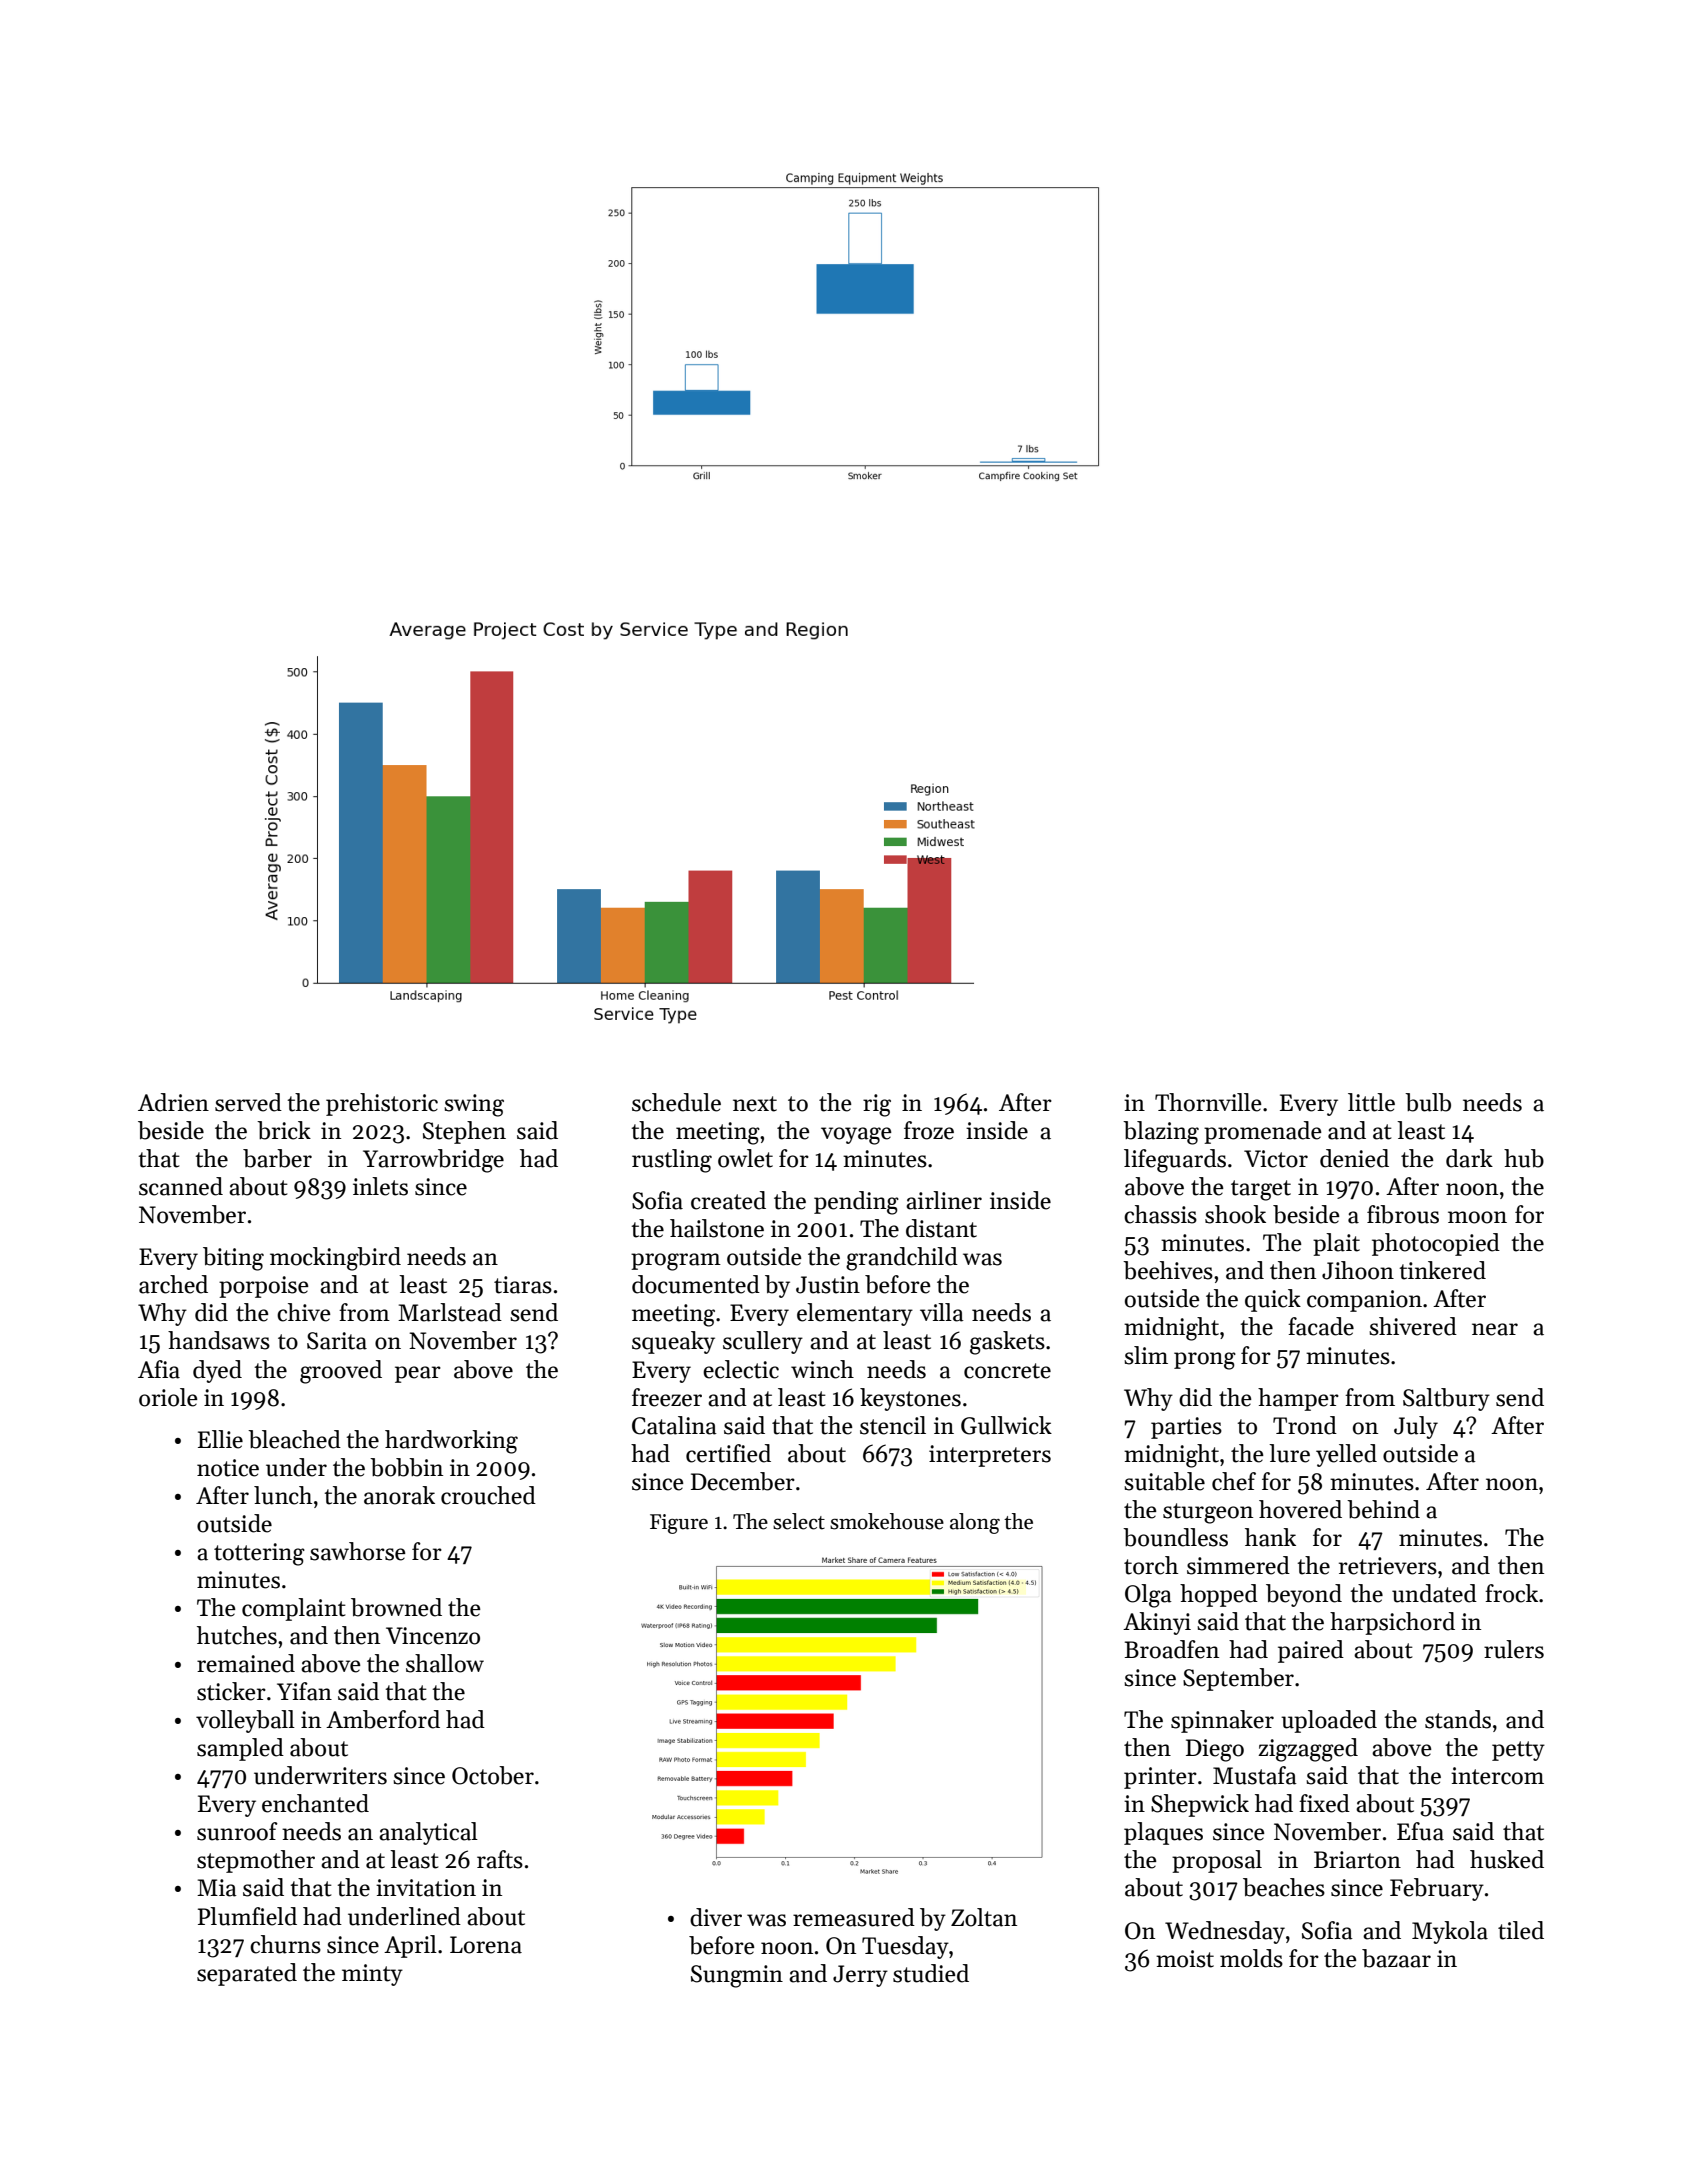 This screenshot has width=1683, height=2178. What do you see at coordinates (1160, 1778) in the screenshot?
I see `printer` at bounding box center [1160, 1778].
